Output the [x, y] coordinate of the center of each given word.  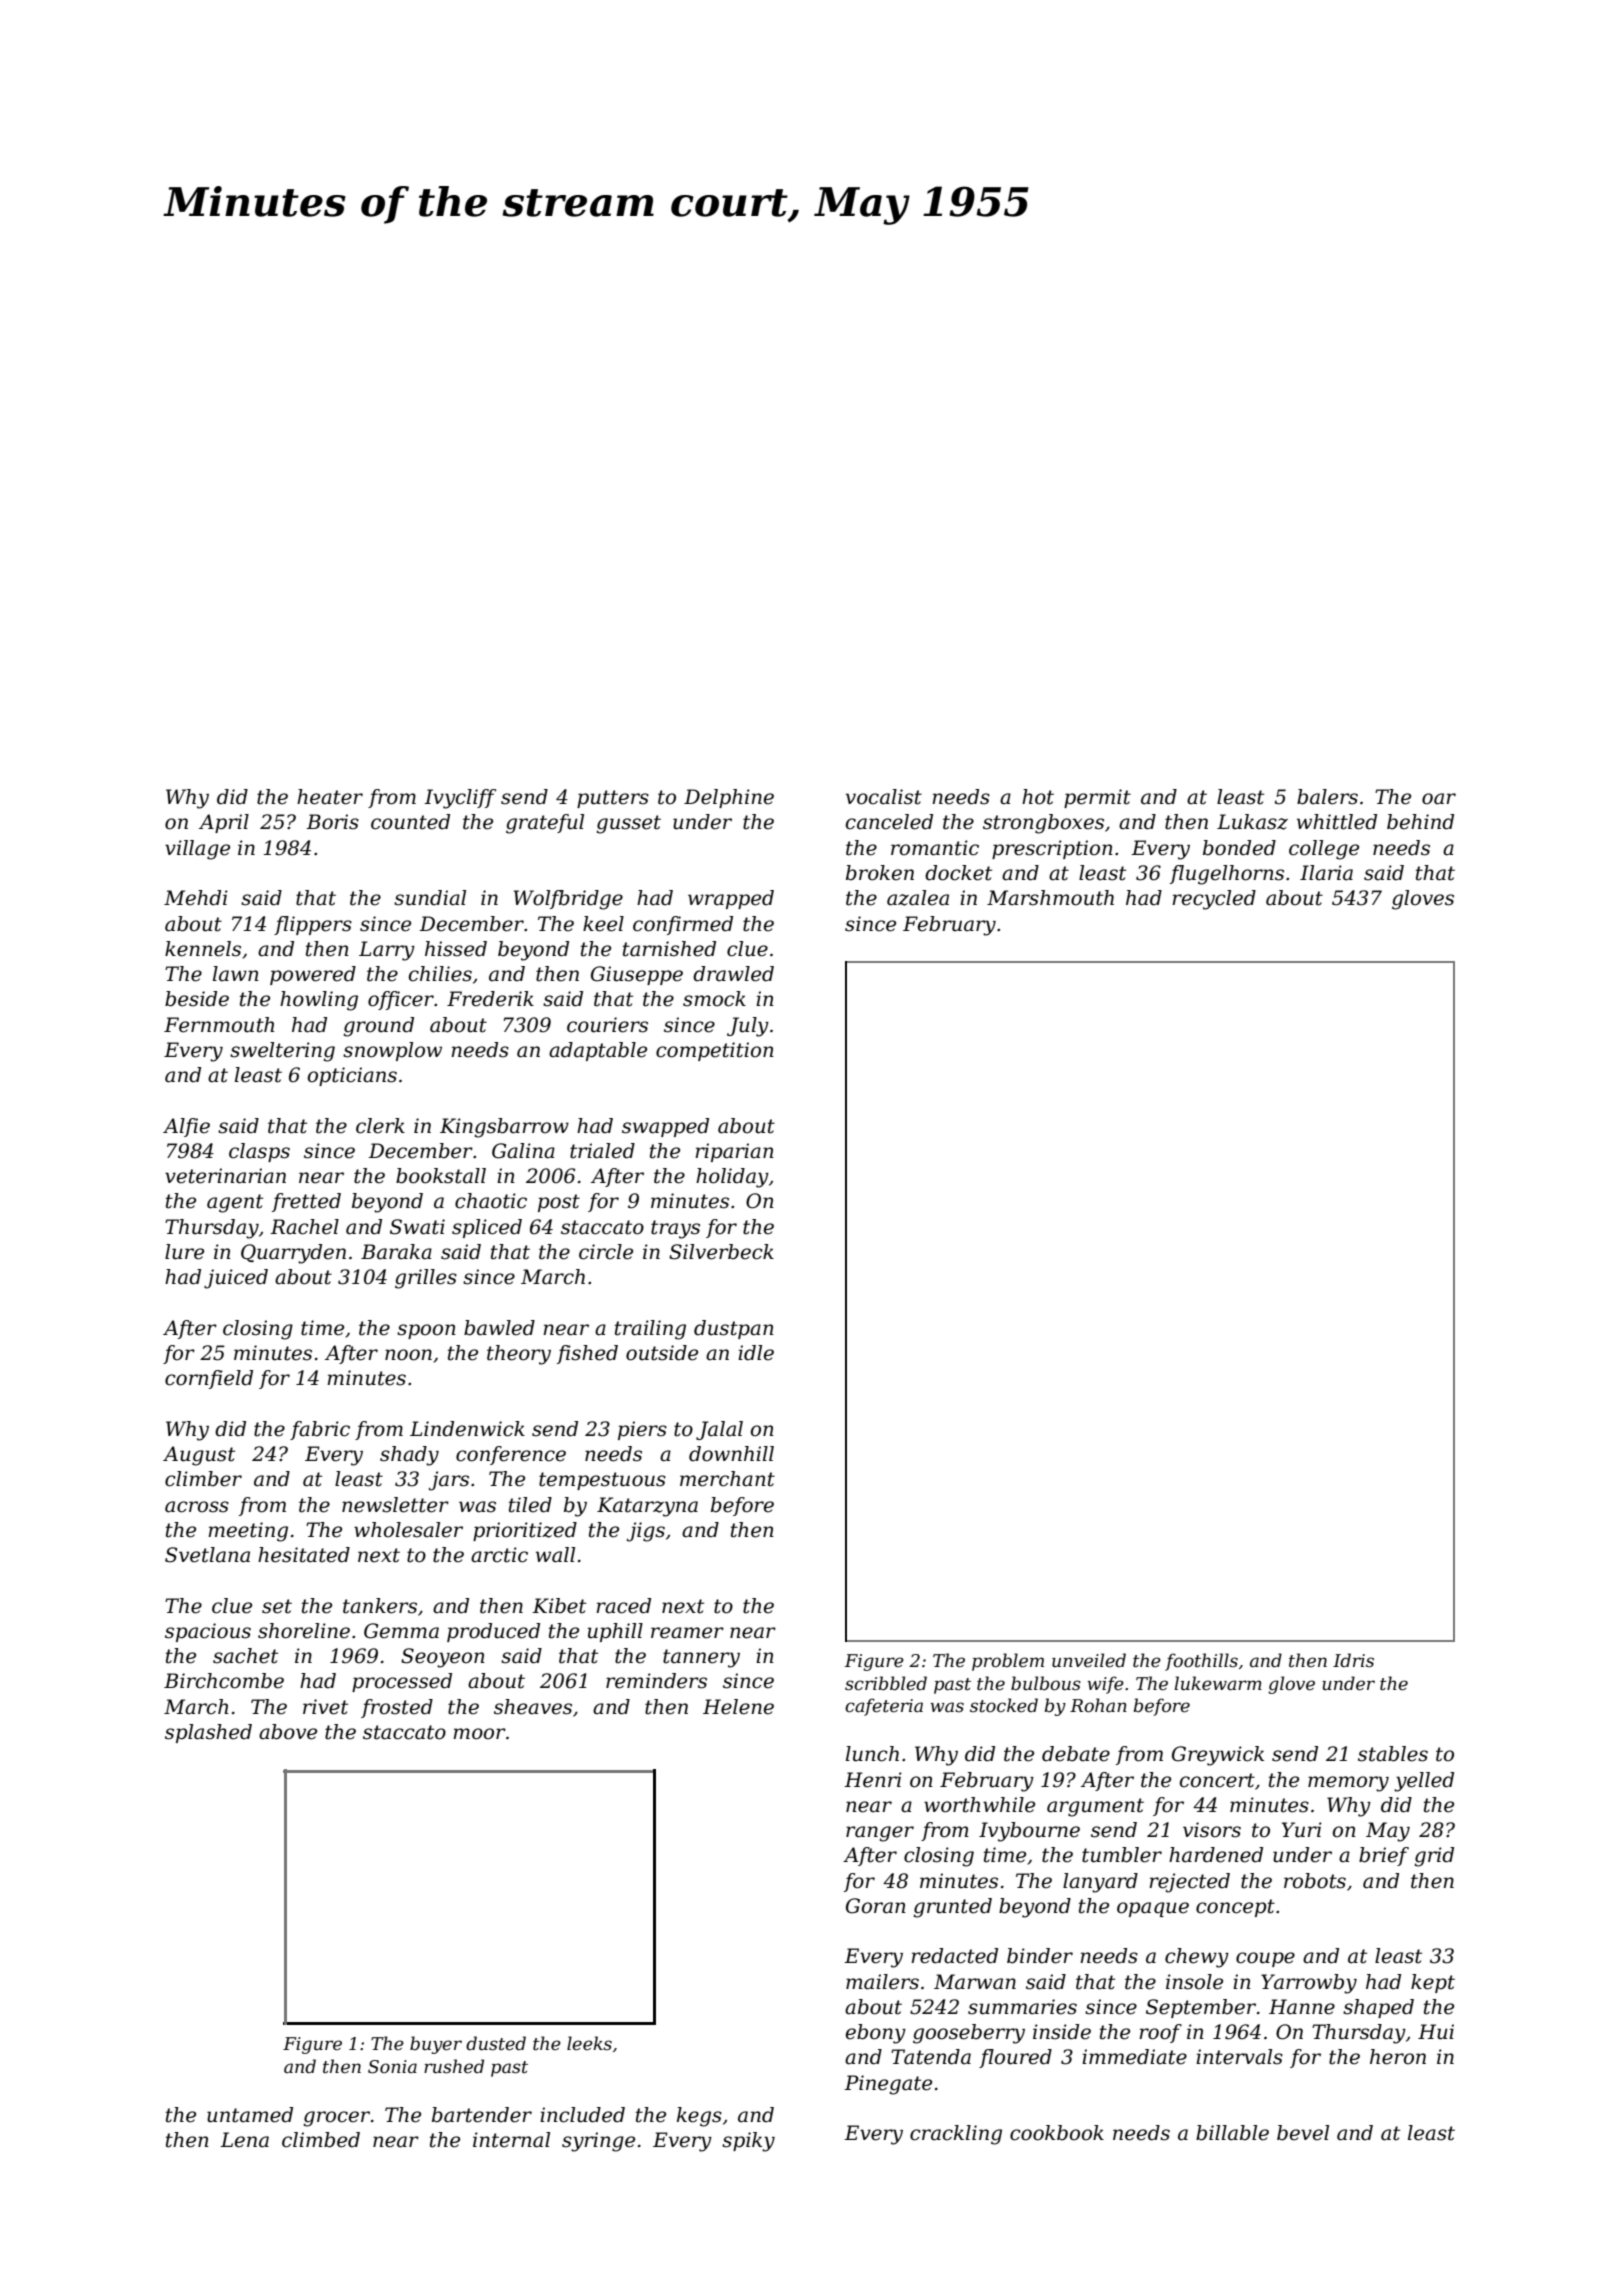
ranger [880, 1834]
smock [714, 999]
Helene [738, 1707]
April [224, 823]
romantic [935, 848]
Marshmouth [1050, 898]
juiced [236, 1279]
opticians [352, 1076]
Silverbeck [721, 1252]
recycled [1214, 900]
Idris [1353, 1660]
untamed [250, 2115]
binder [1040, 1956]
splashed [208, 1733]
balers [1327, 797]
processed [402, 1682]
